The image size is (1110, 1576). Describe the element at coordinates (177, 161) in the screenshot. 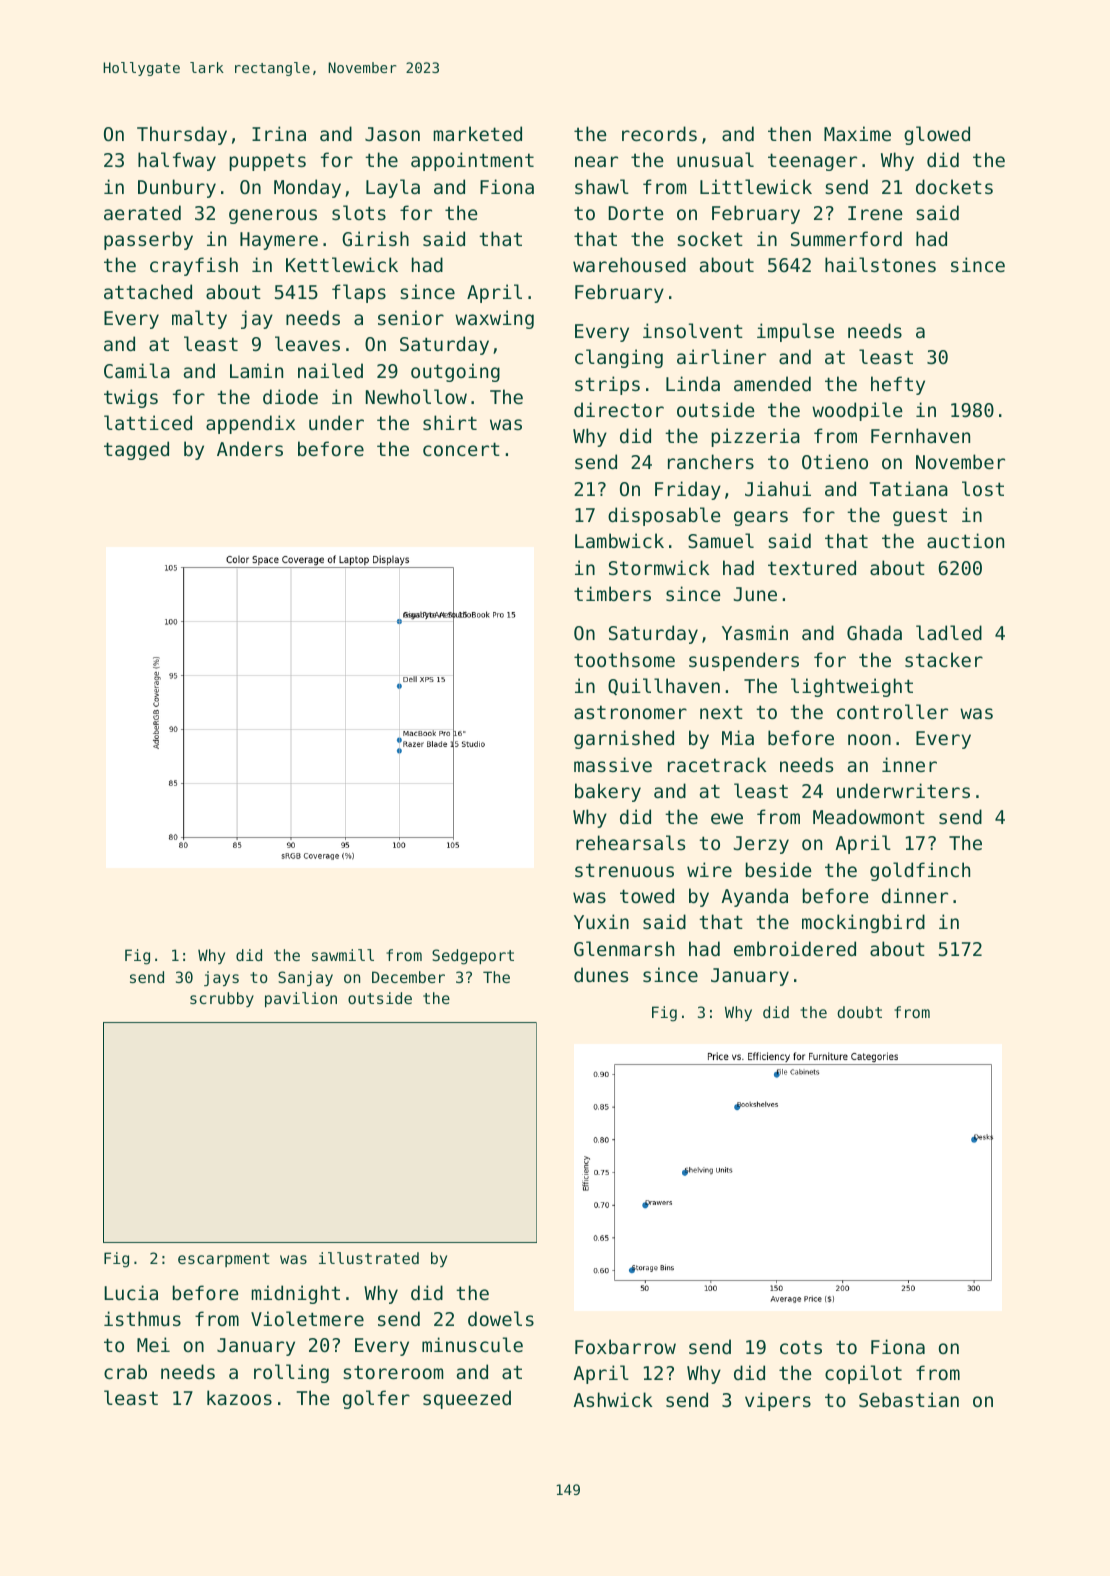

I see `halfway` at that location.
